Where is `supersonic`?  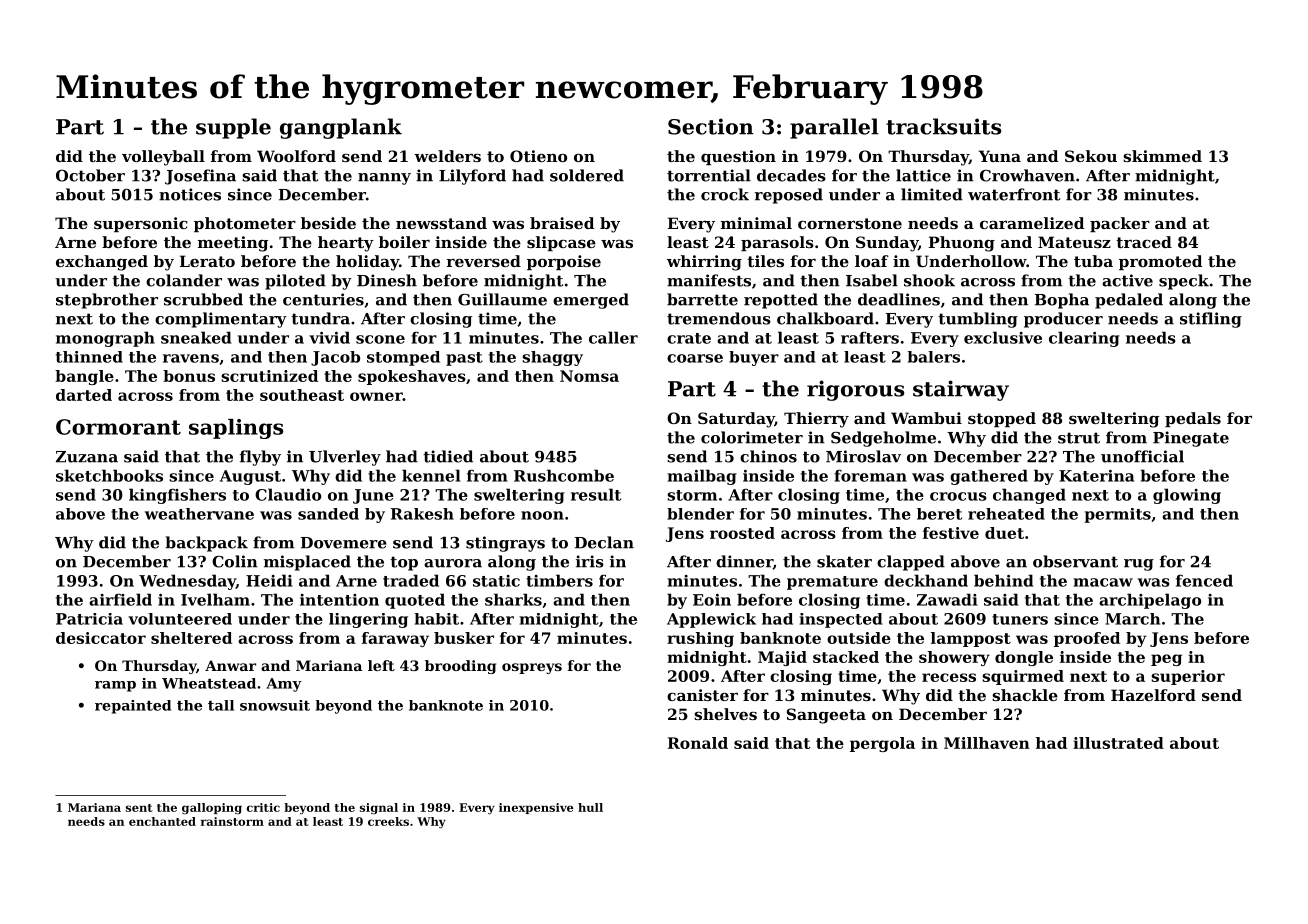 supersonic is located at coordinates (141, 224).
